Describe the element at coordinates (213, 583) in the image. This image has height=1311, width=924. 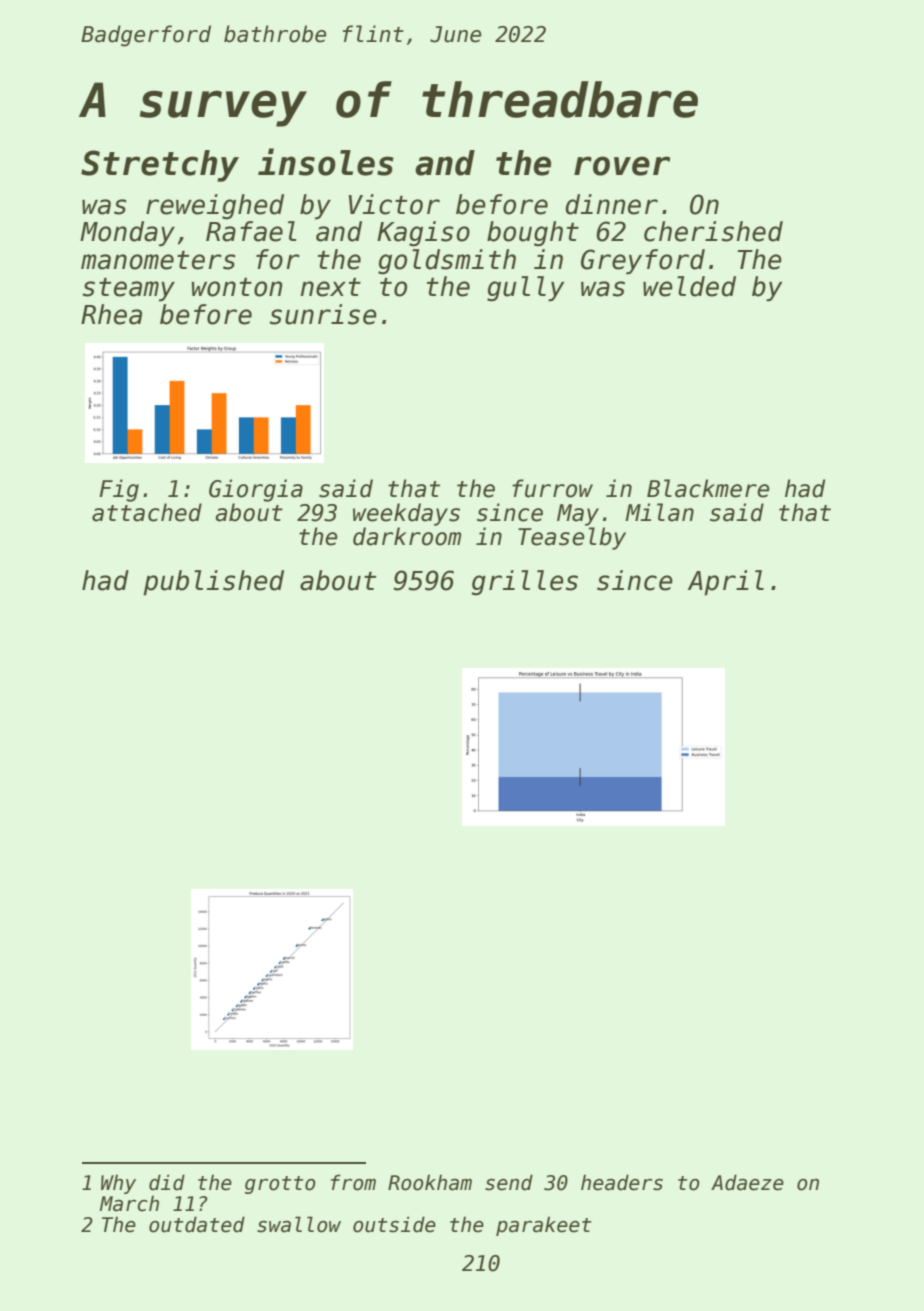
I see `published` at that location.
